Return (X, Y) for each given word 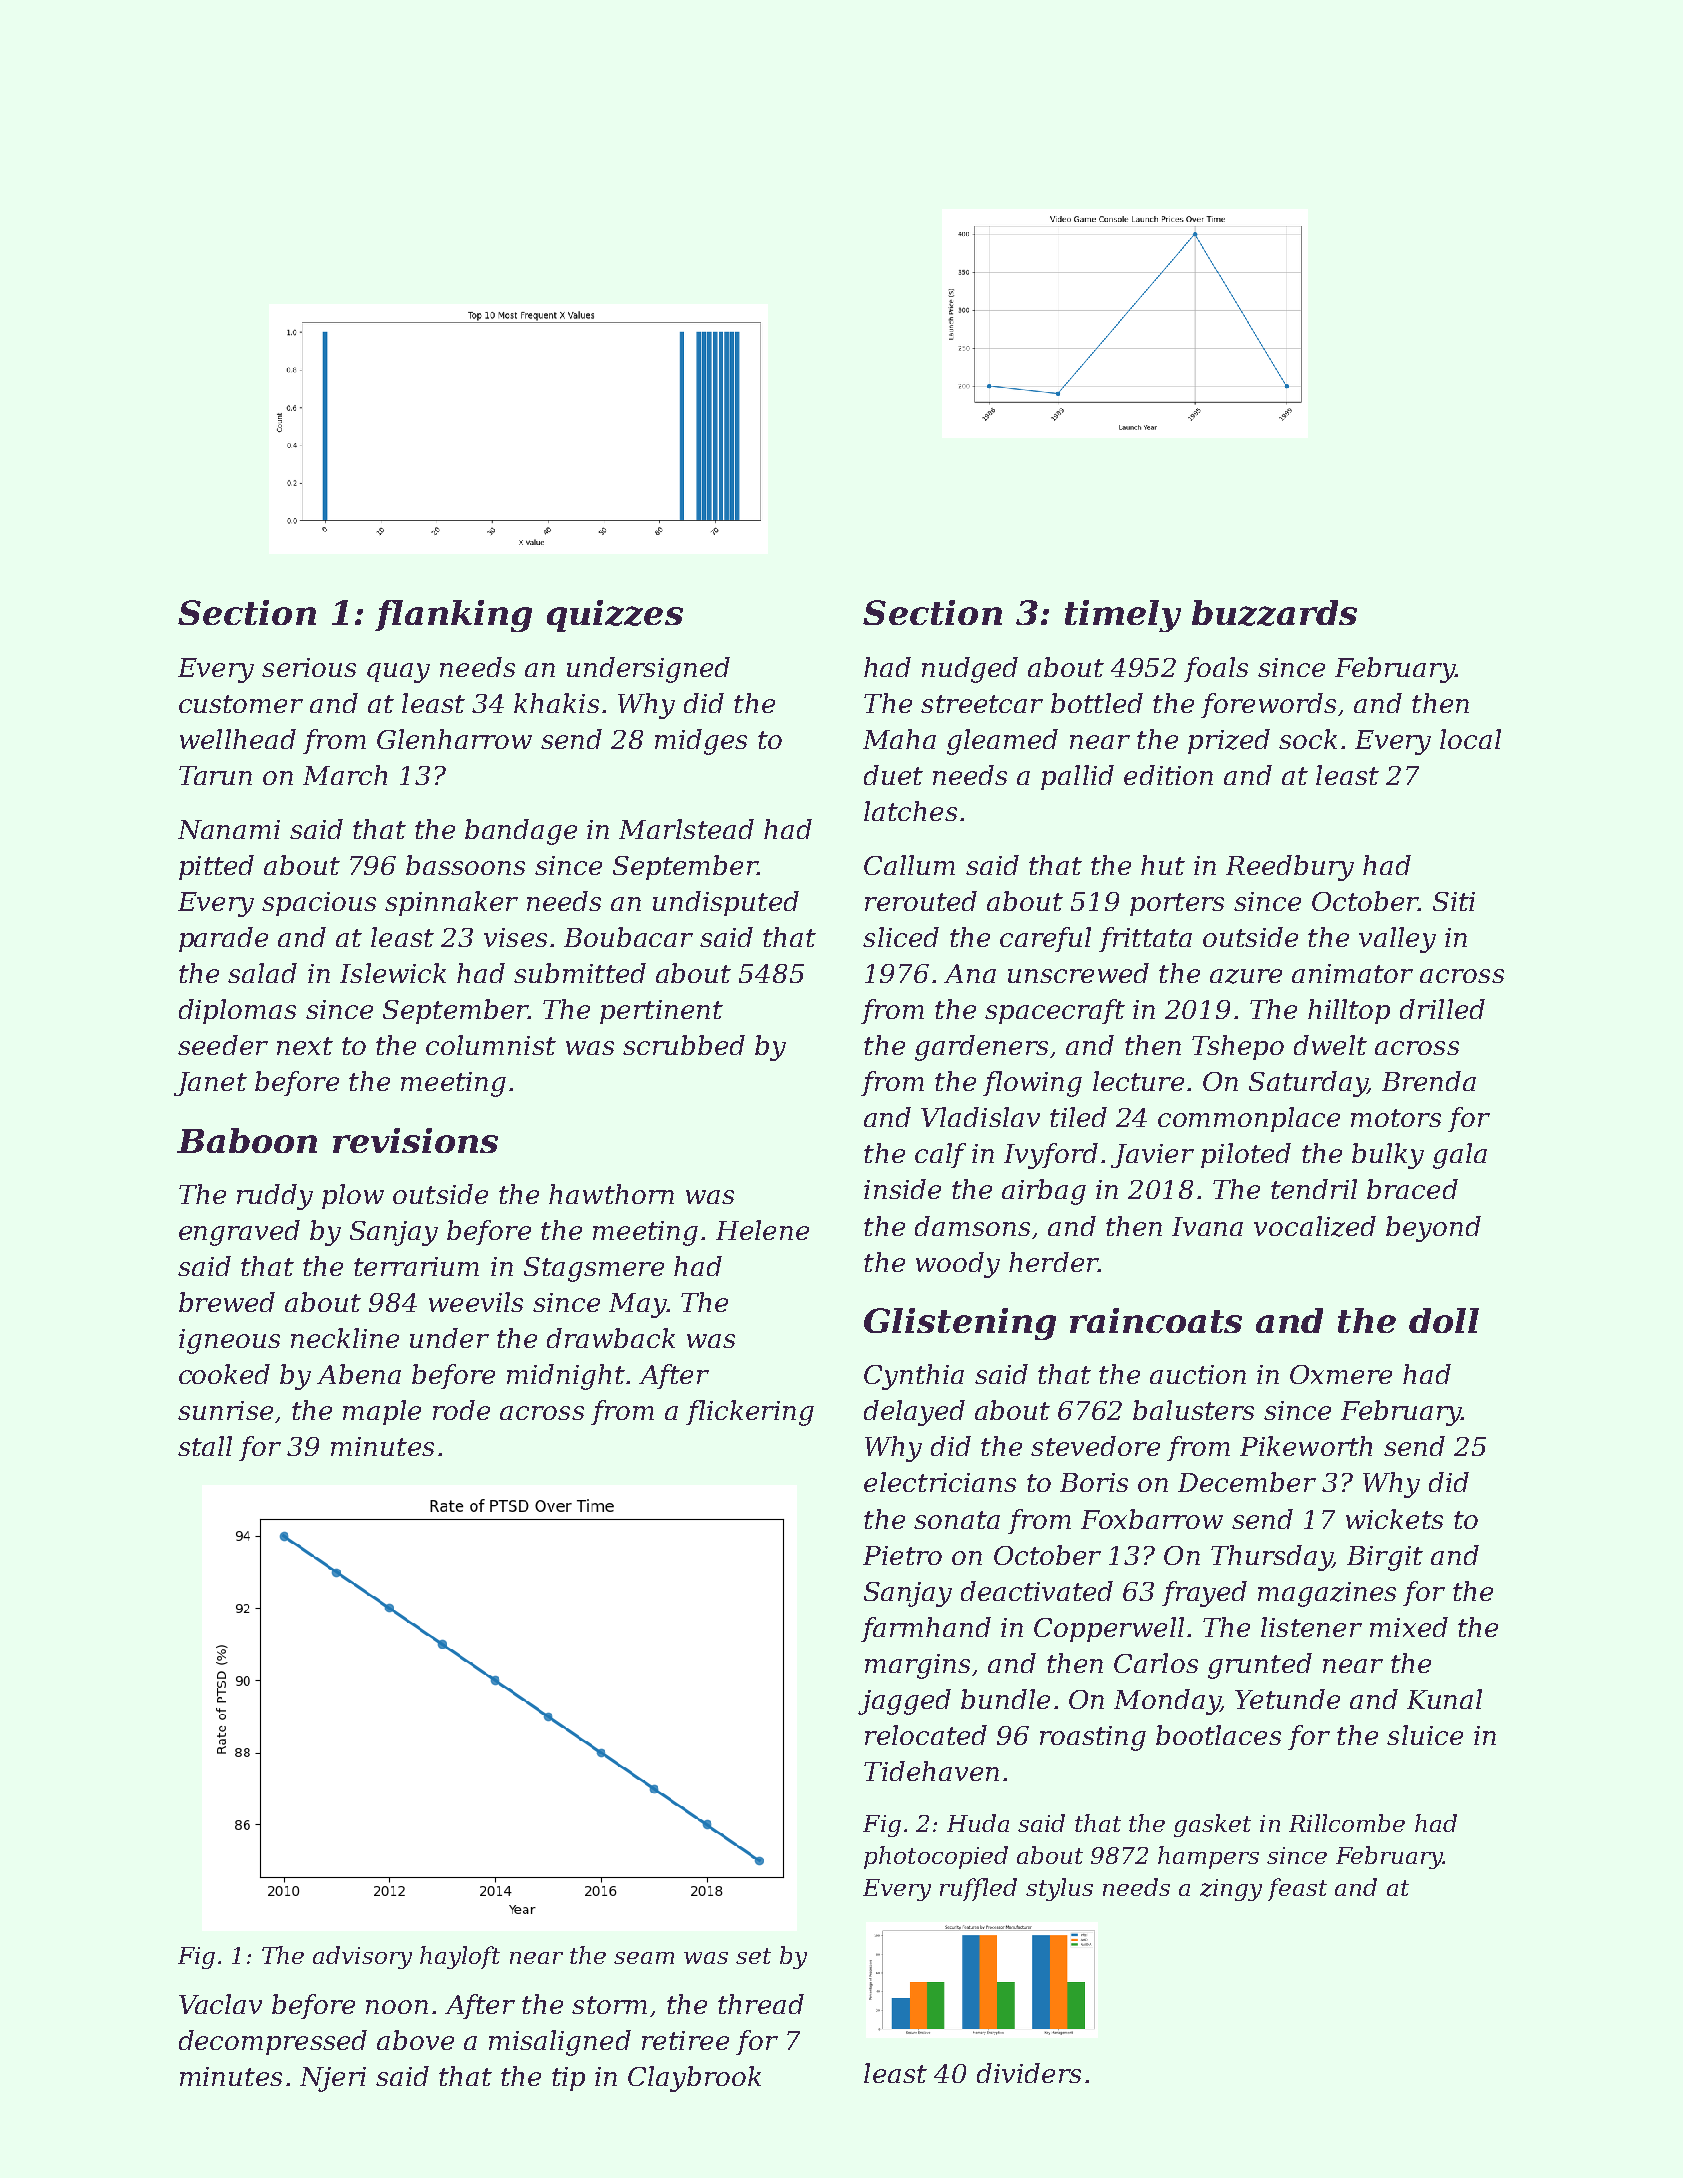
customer (241, 704)
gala (1460, 1156)
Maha (899, 739)
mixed (1409, 1627)
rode (461, 1410)
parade (223, 939)
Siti (1454, 901)
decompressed (273, 2042)
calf (940, 1155)
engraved (239, 1233)
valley (1397, 940)
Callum (909, 865)
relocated (926, 1735)
